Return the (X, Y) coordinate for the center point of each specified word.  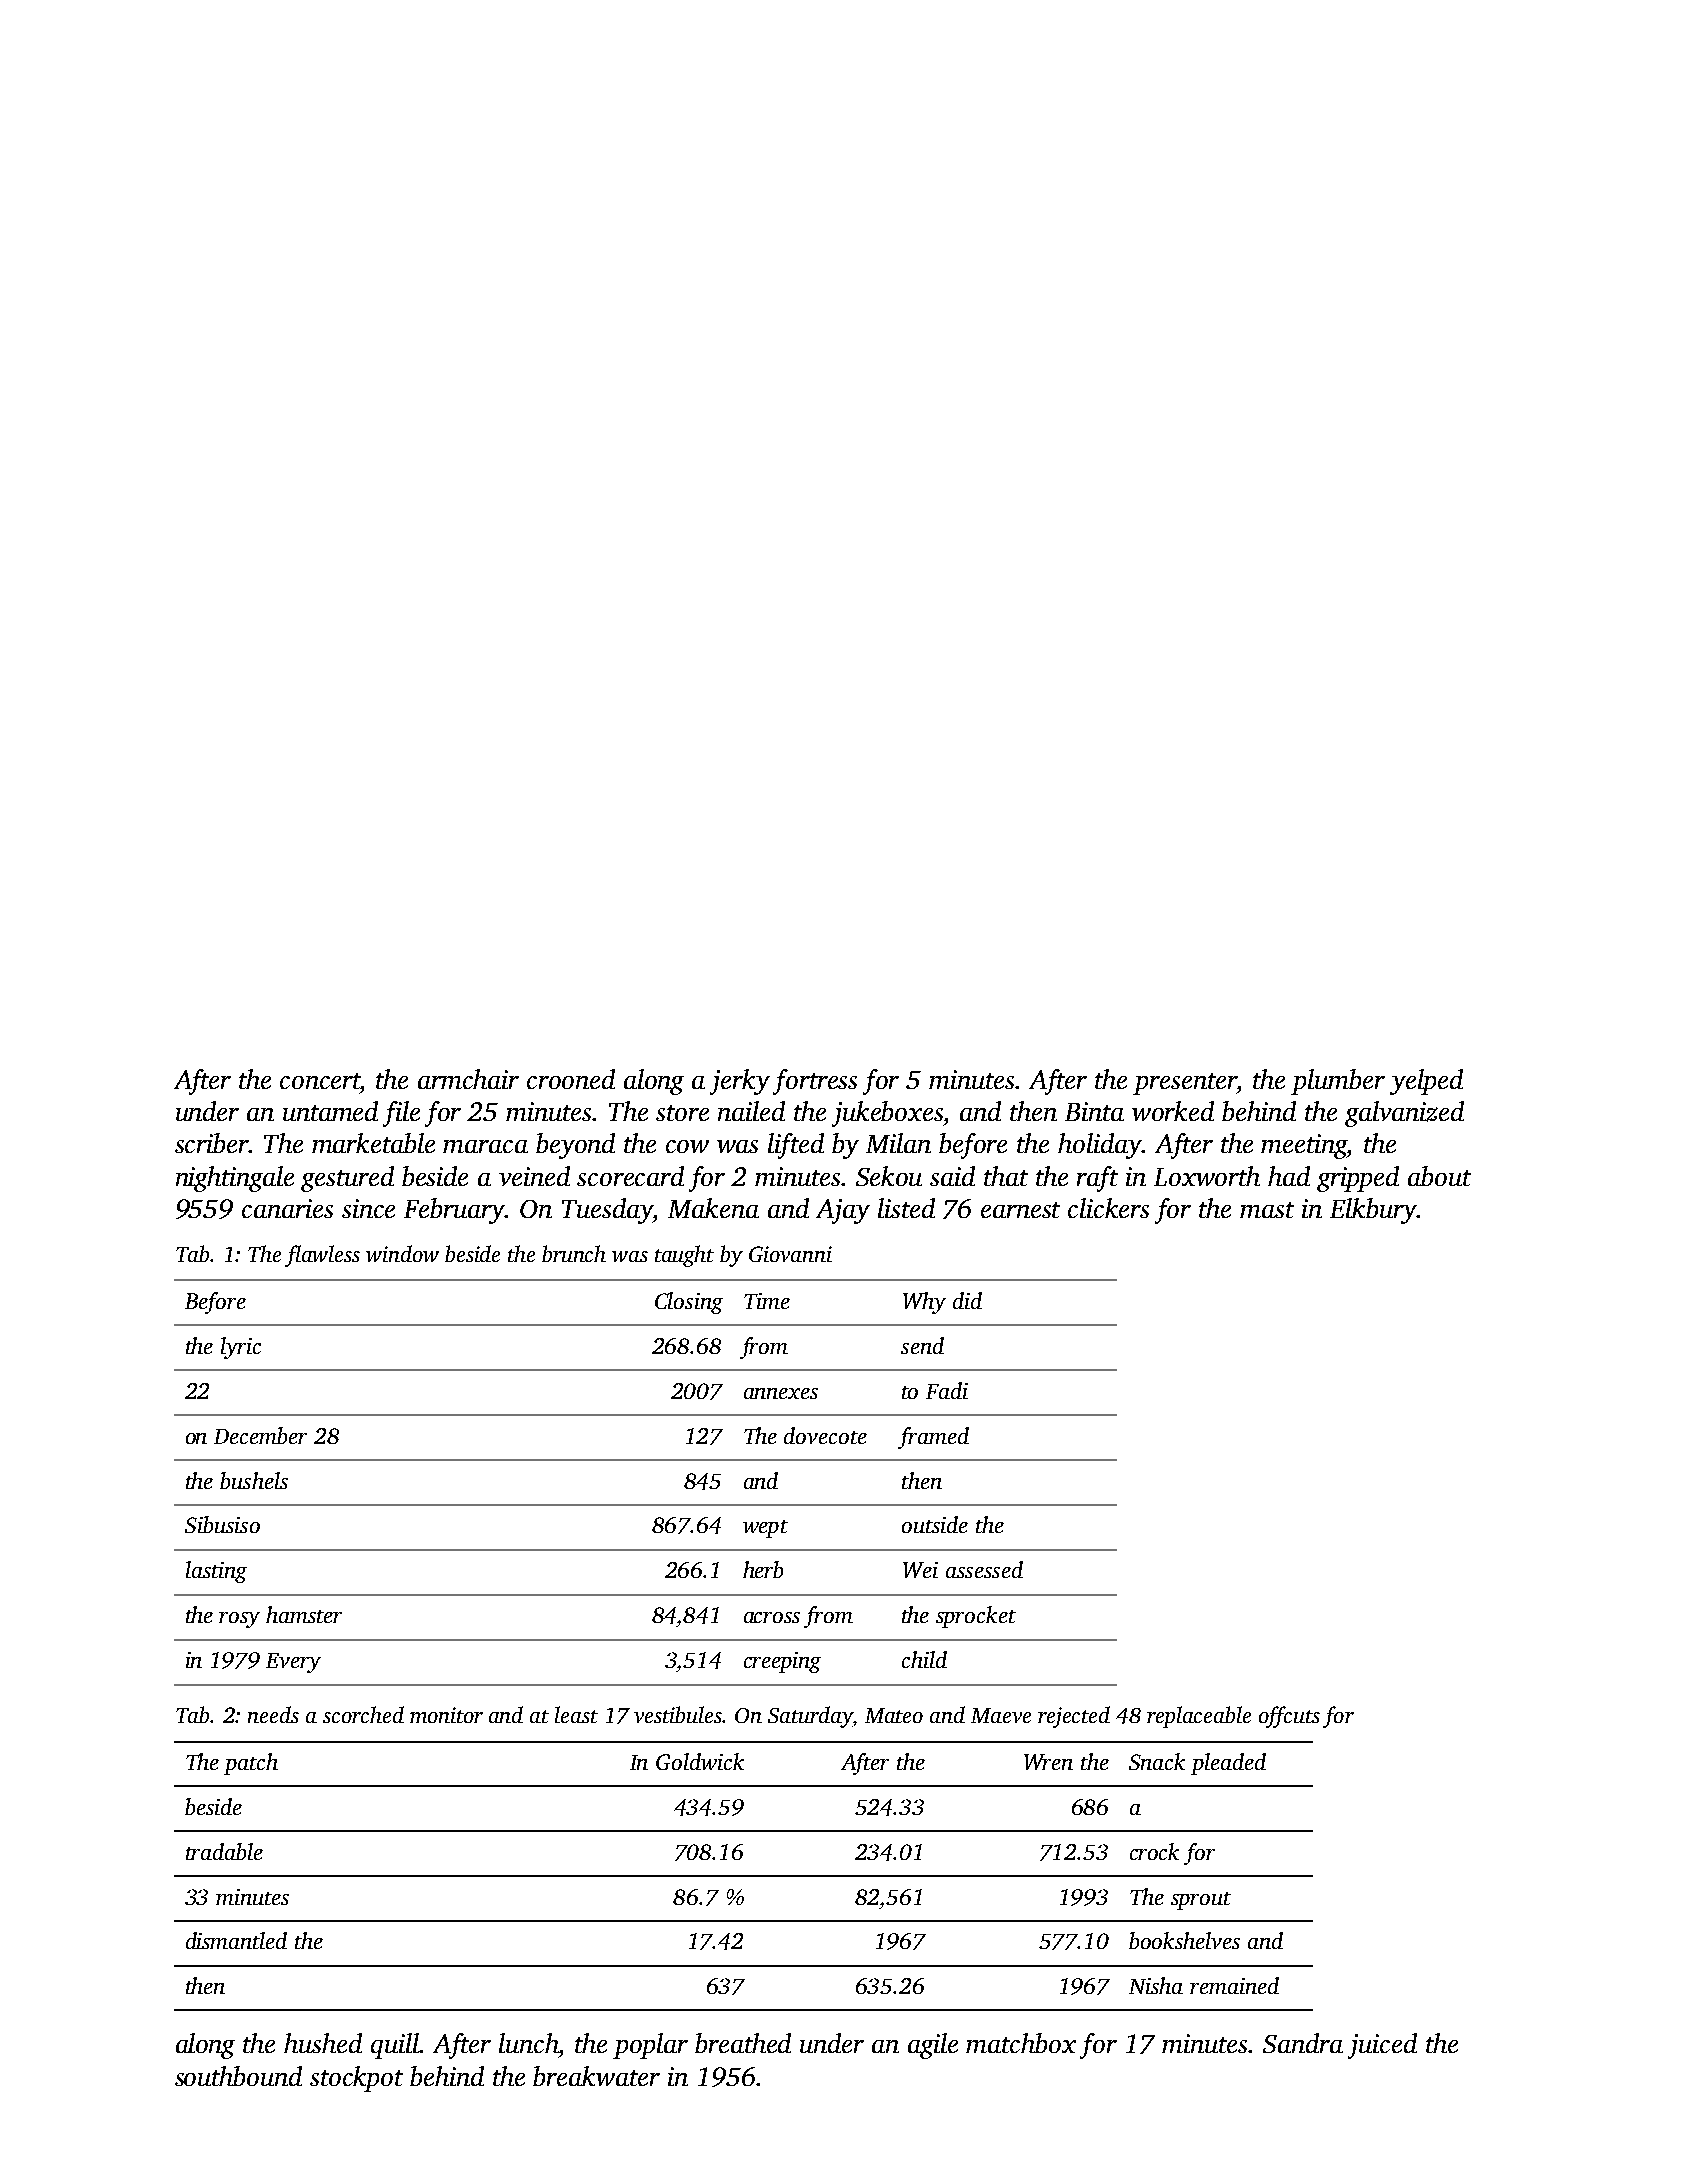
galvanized (1404, 1114)
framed (933, 1438)
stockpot (356, 2079)
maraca (485, 1146)
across (772, 1617)
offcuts (1289, 1717)
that (1006, 1176)
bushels (254, 1480)
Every (293, 1663)
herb (763, 1569)
